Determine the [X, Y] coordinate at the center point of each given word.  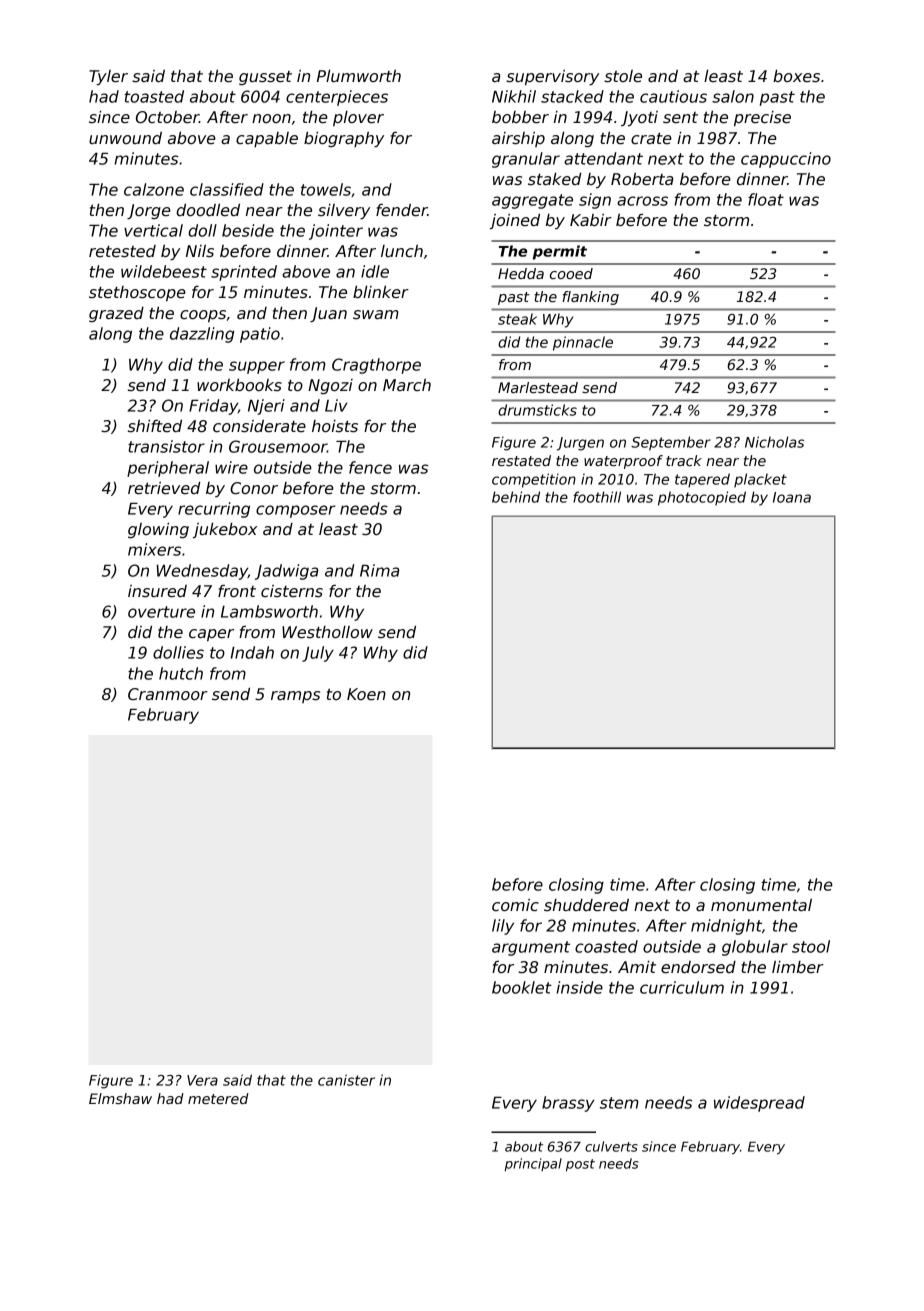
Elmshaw [120, 1098]
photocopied [702, 498]
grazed [116, 314]
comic [515, 905]
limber [798, 967]
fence [370, 467]
